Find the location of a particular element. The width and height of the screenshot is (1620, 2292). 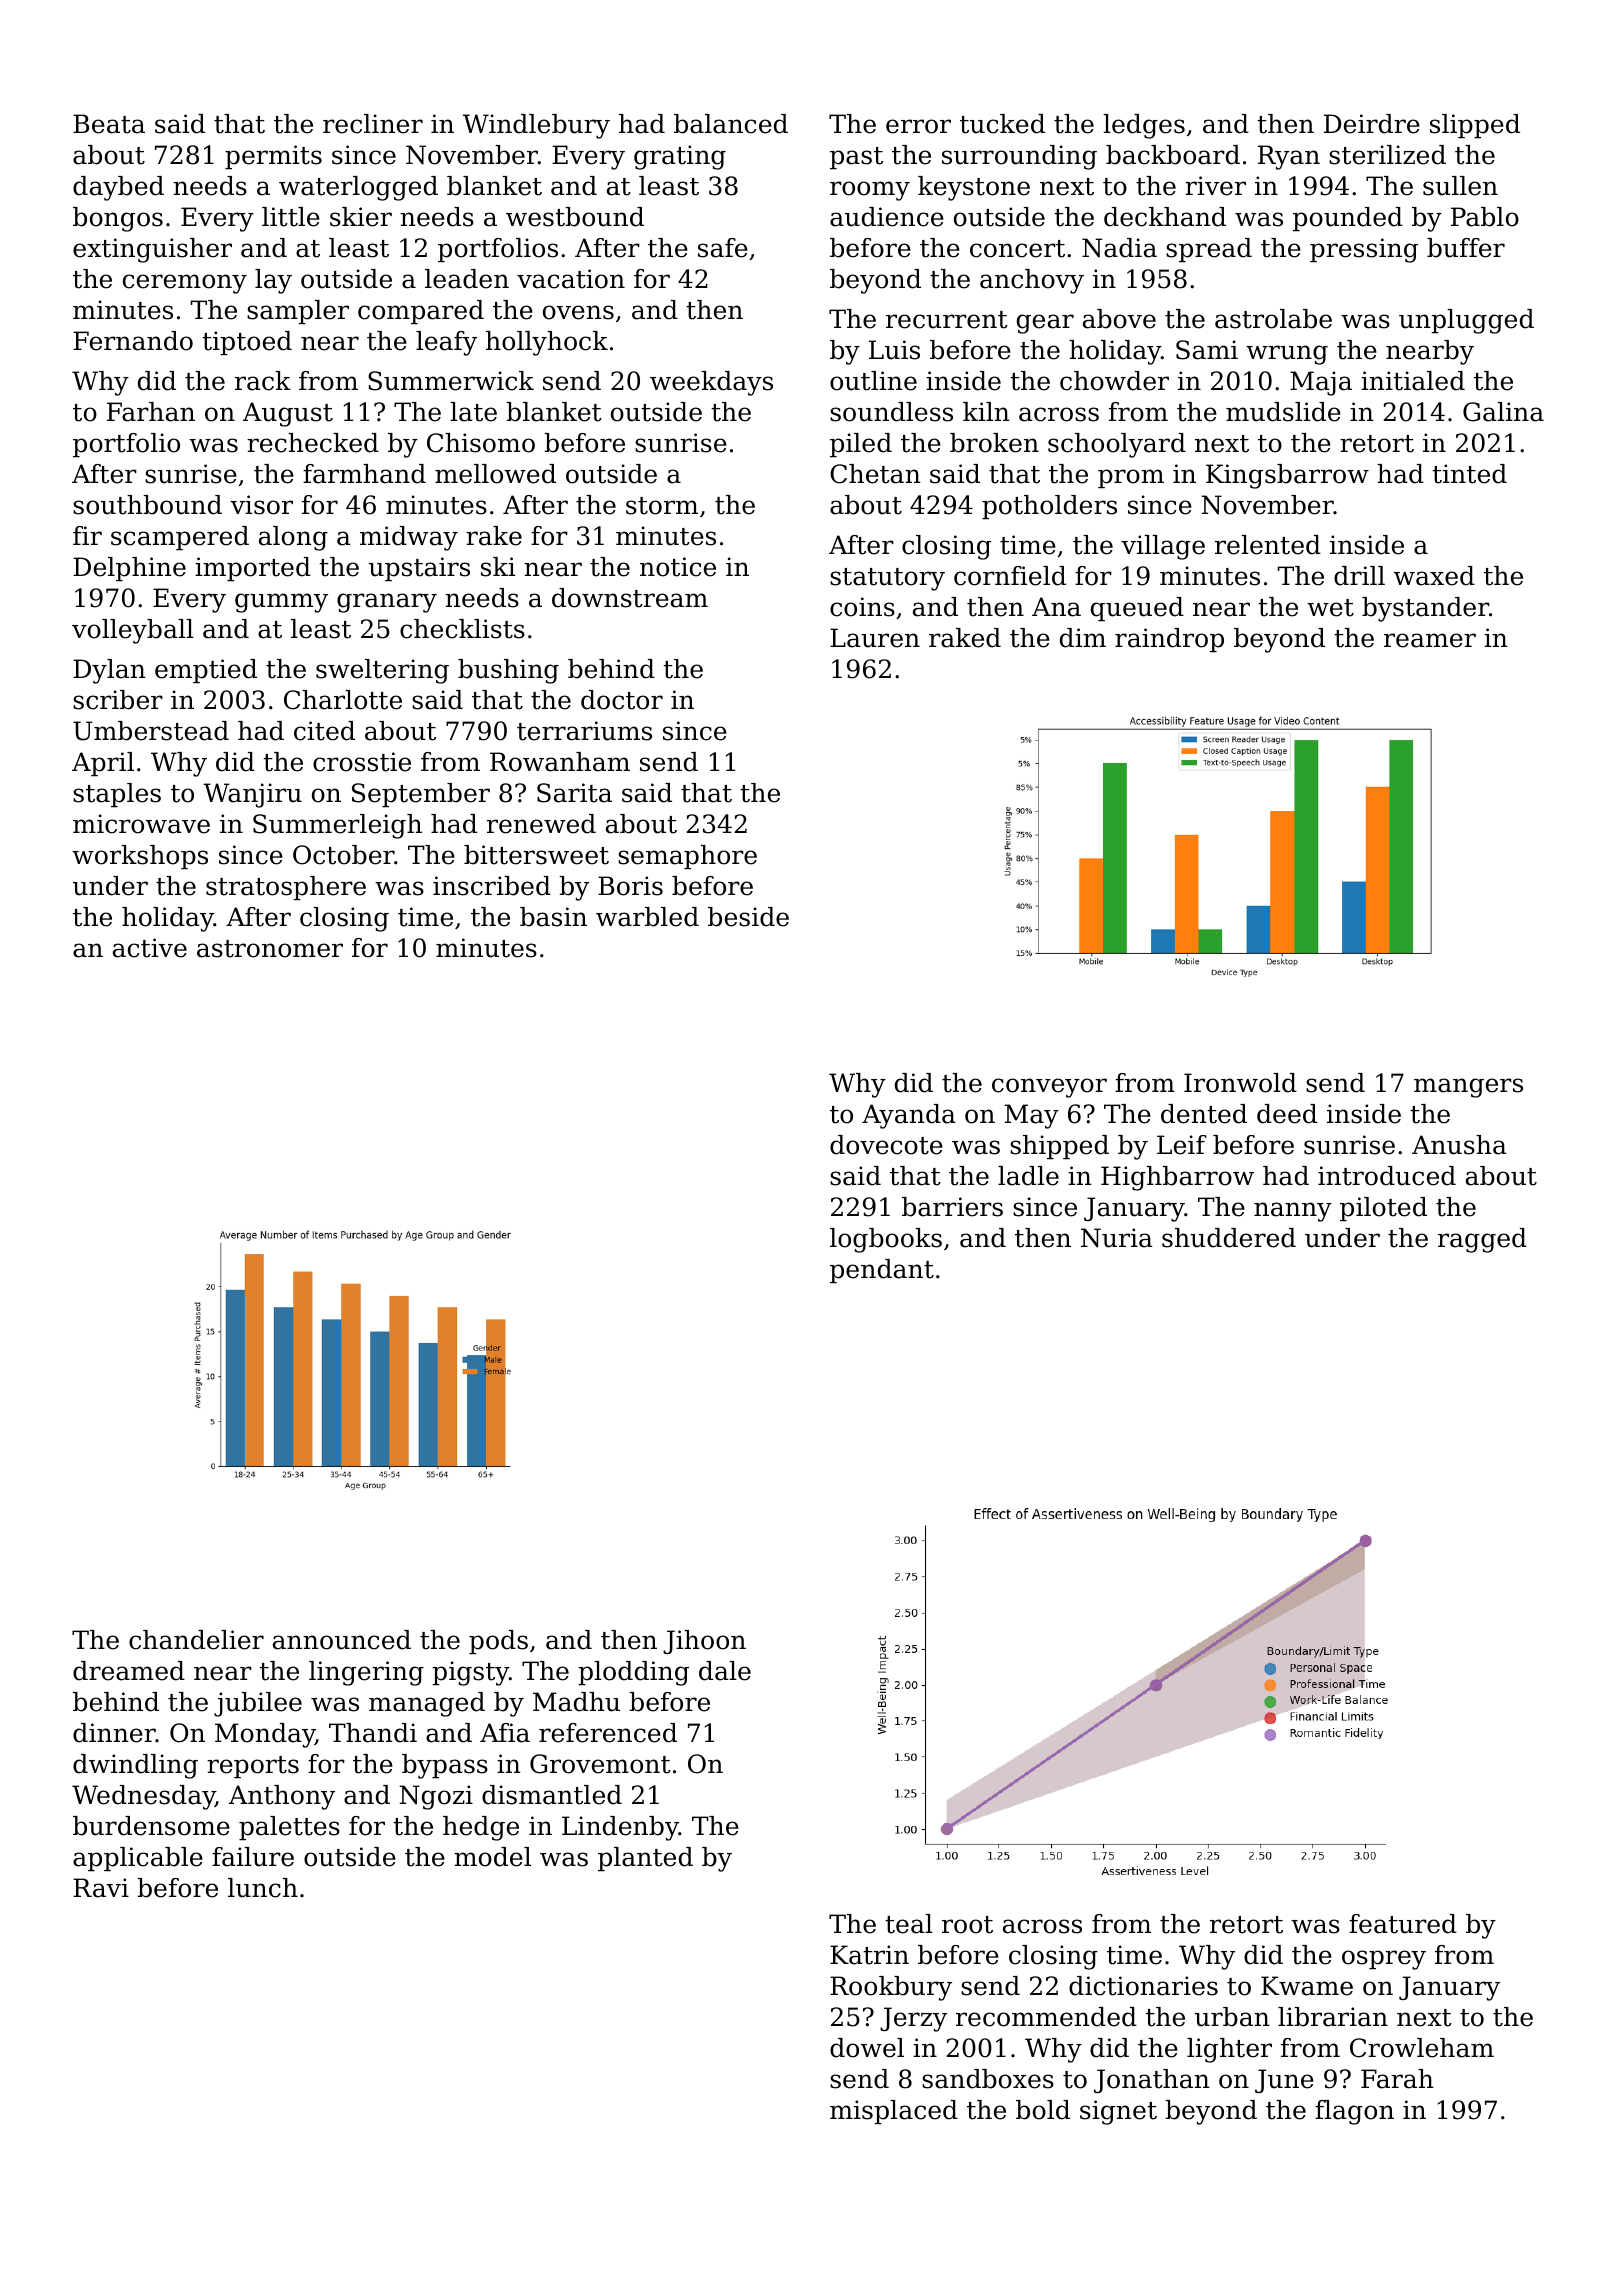

Beata is located at coordinates (109, 124).
